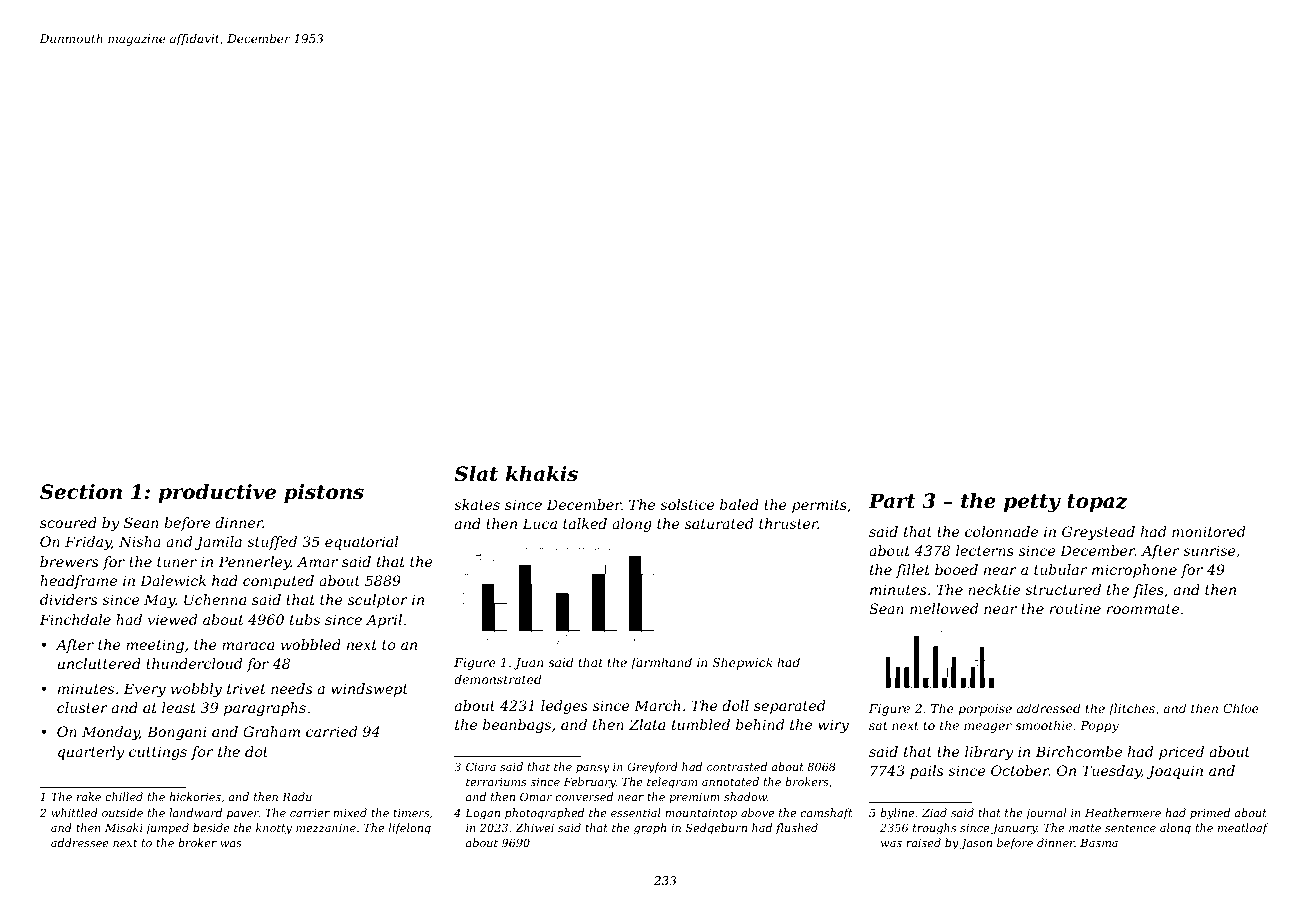 The height and width of the screenshot is (924, 1308). Describe the element at coordinates (1099, 727) in the screenshot. I see `Poppy` at that location.
